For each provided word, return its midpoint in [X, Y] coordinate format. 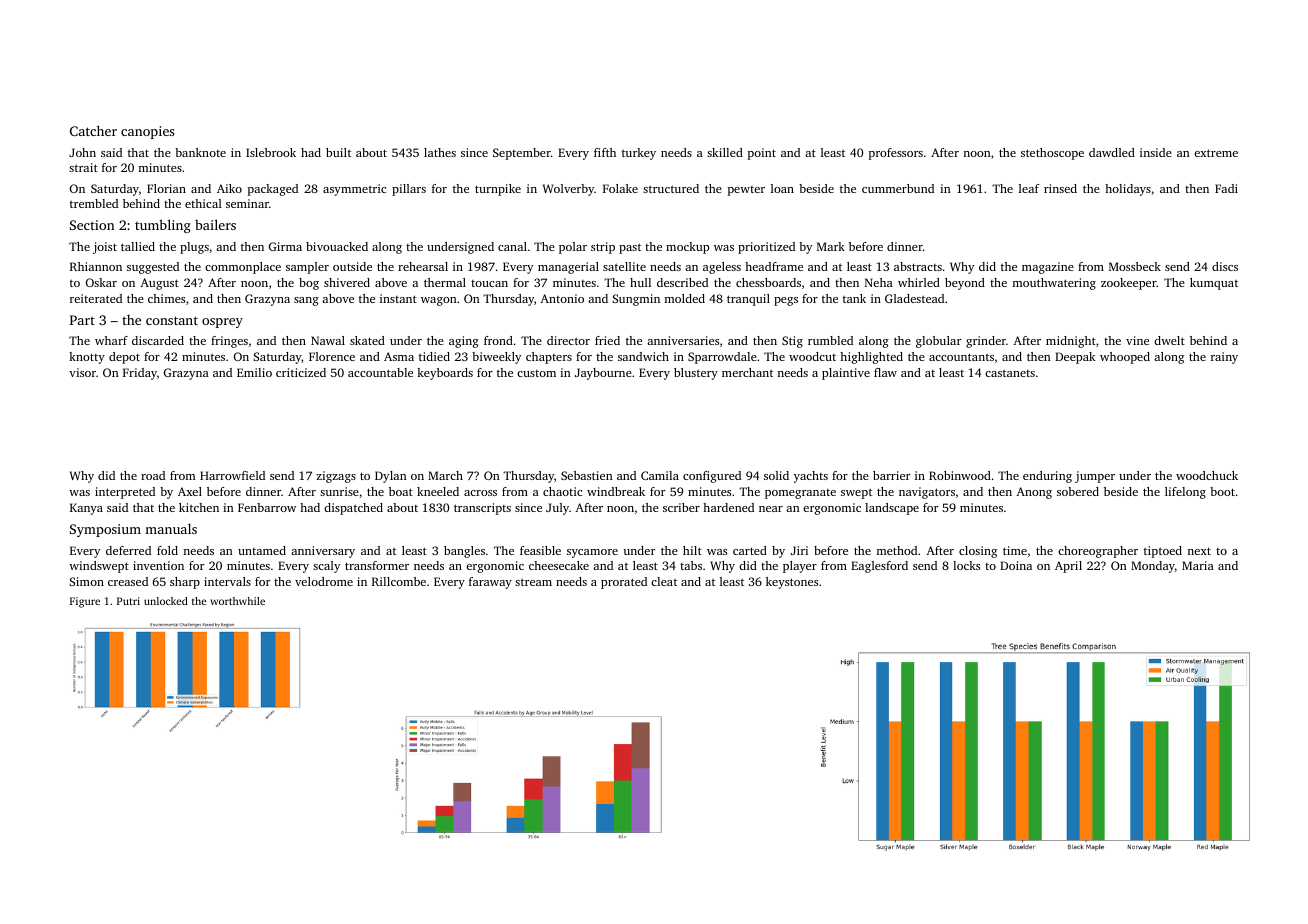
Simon [86, 581]
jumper [1095, 477]
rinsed [1060, 188]
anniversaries [683, 340]
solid [776, 475]
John [82, 152]
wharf [111, 340]
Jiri [799, 550]
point [762, 154]
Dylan [391, 477]
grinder [986, 342]
